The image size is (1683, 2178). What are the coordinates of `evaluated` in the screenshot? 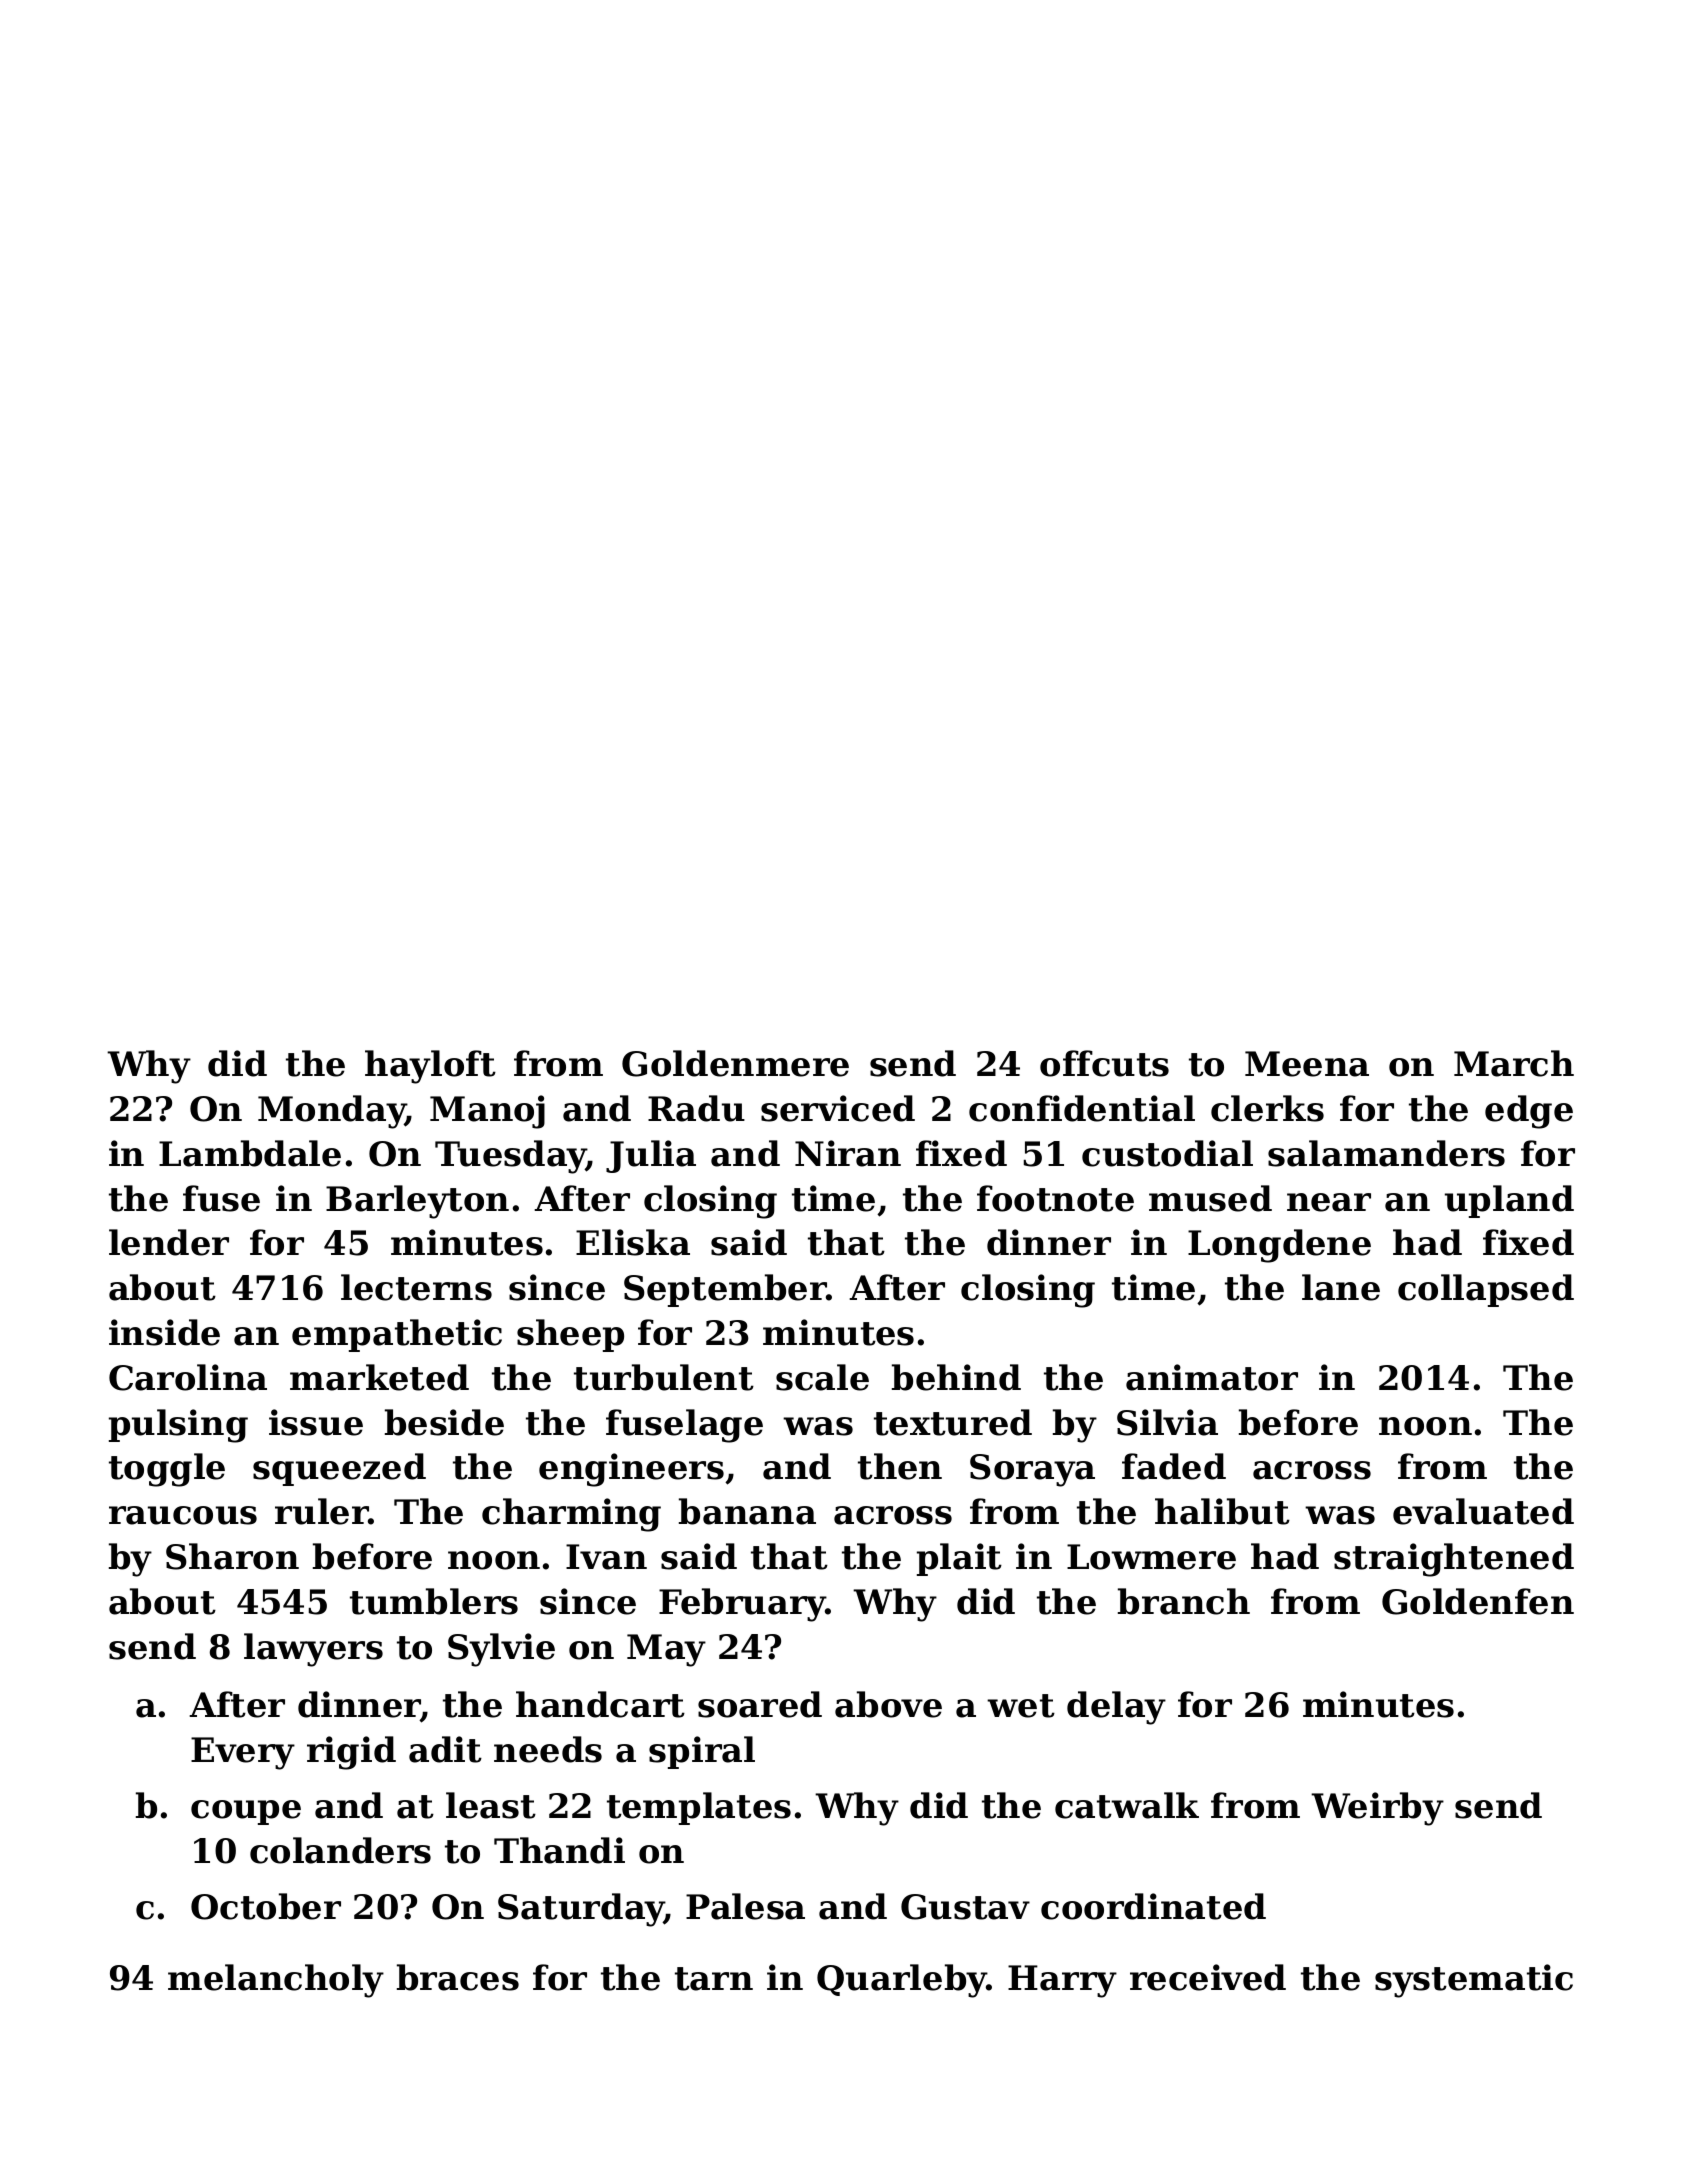 It's located at (1483, 1511).
